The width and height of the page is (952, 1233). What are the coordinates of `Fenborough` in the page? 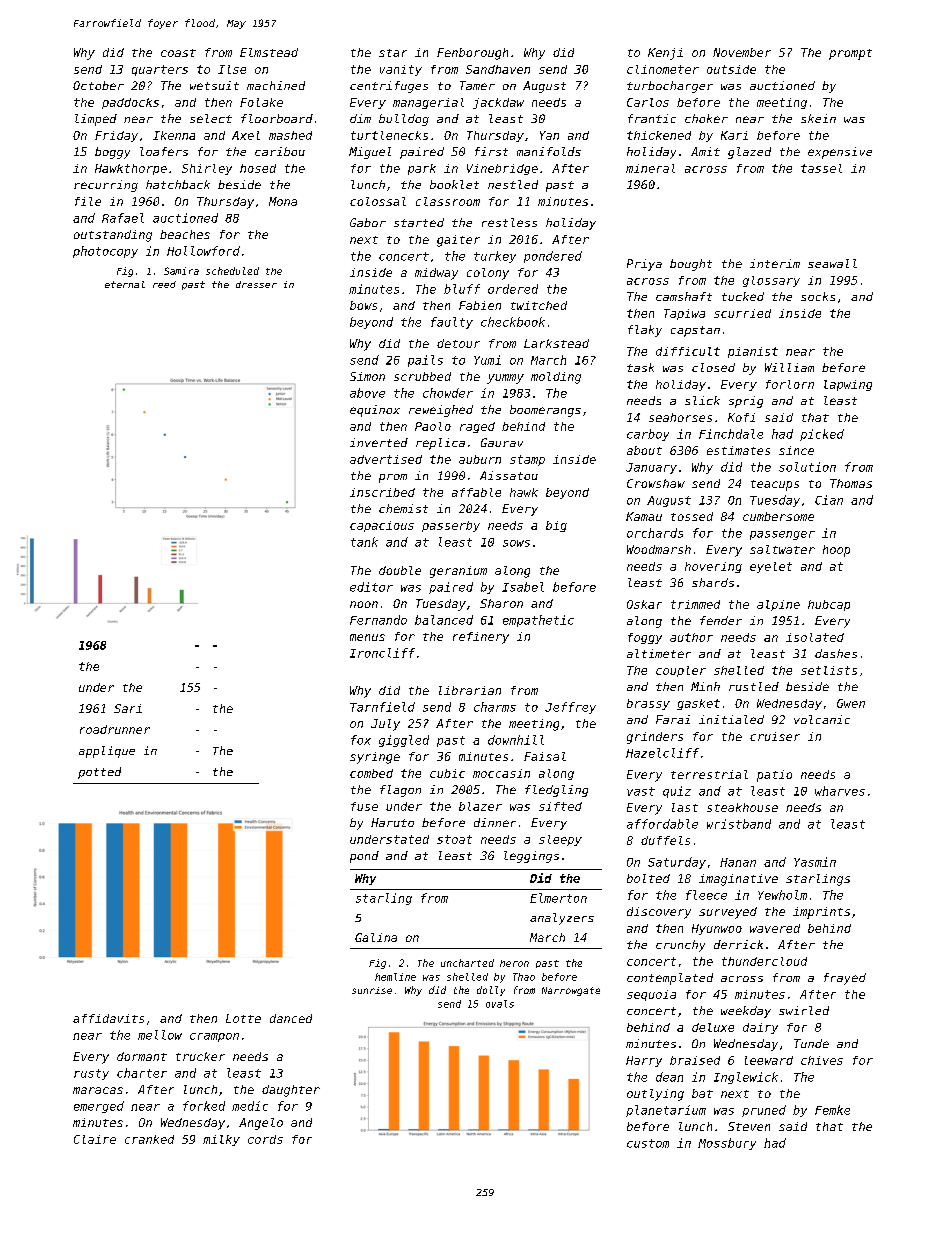 It's located at (472, 54).
